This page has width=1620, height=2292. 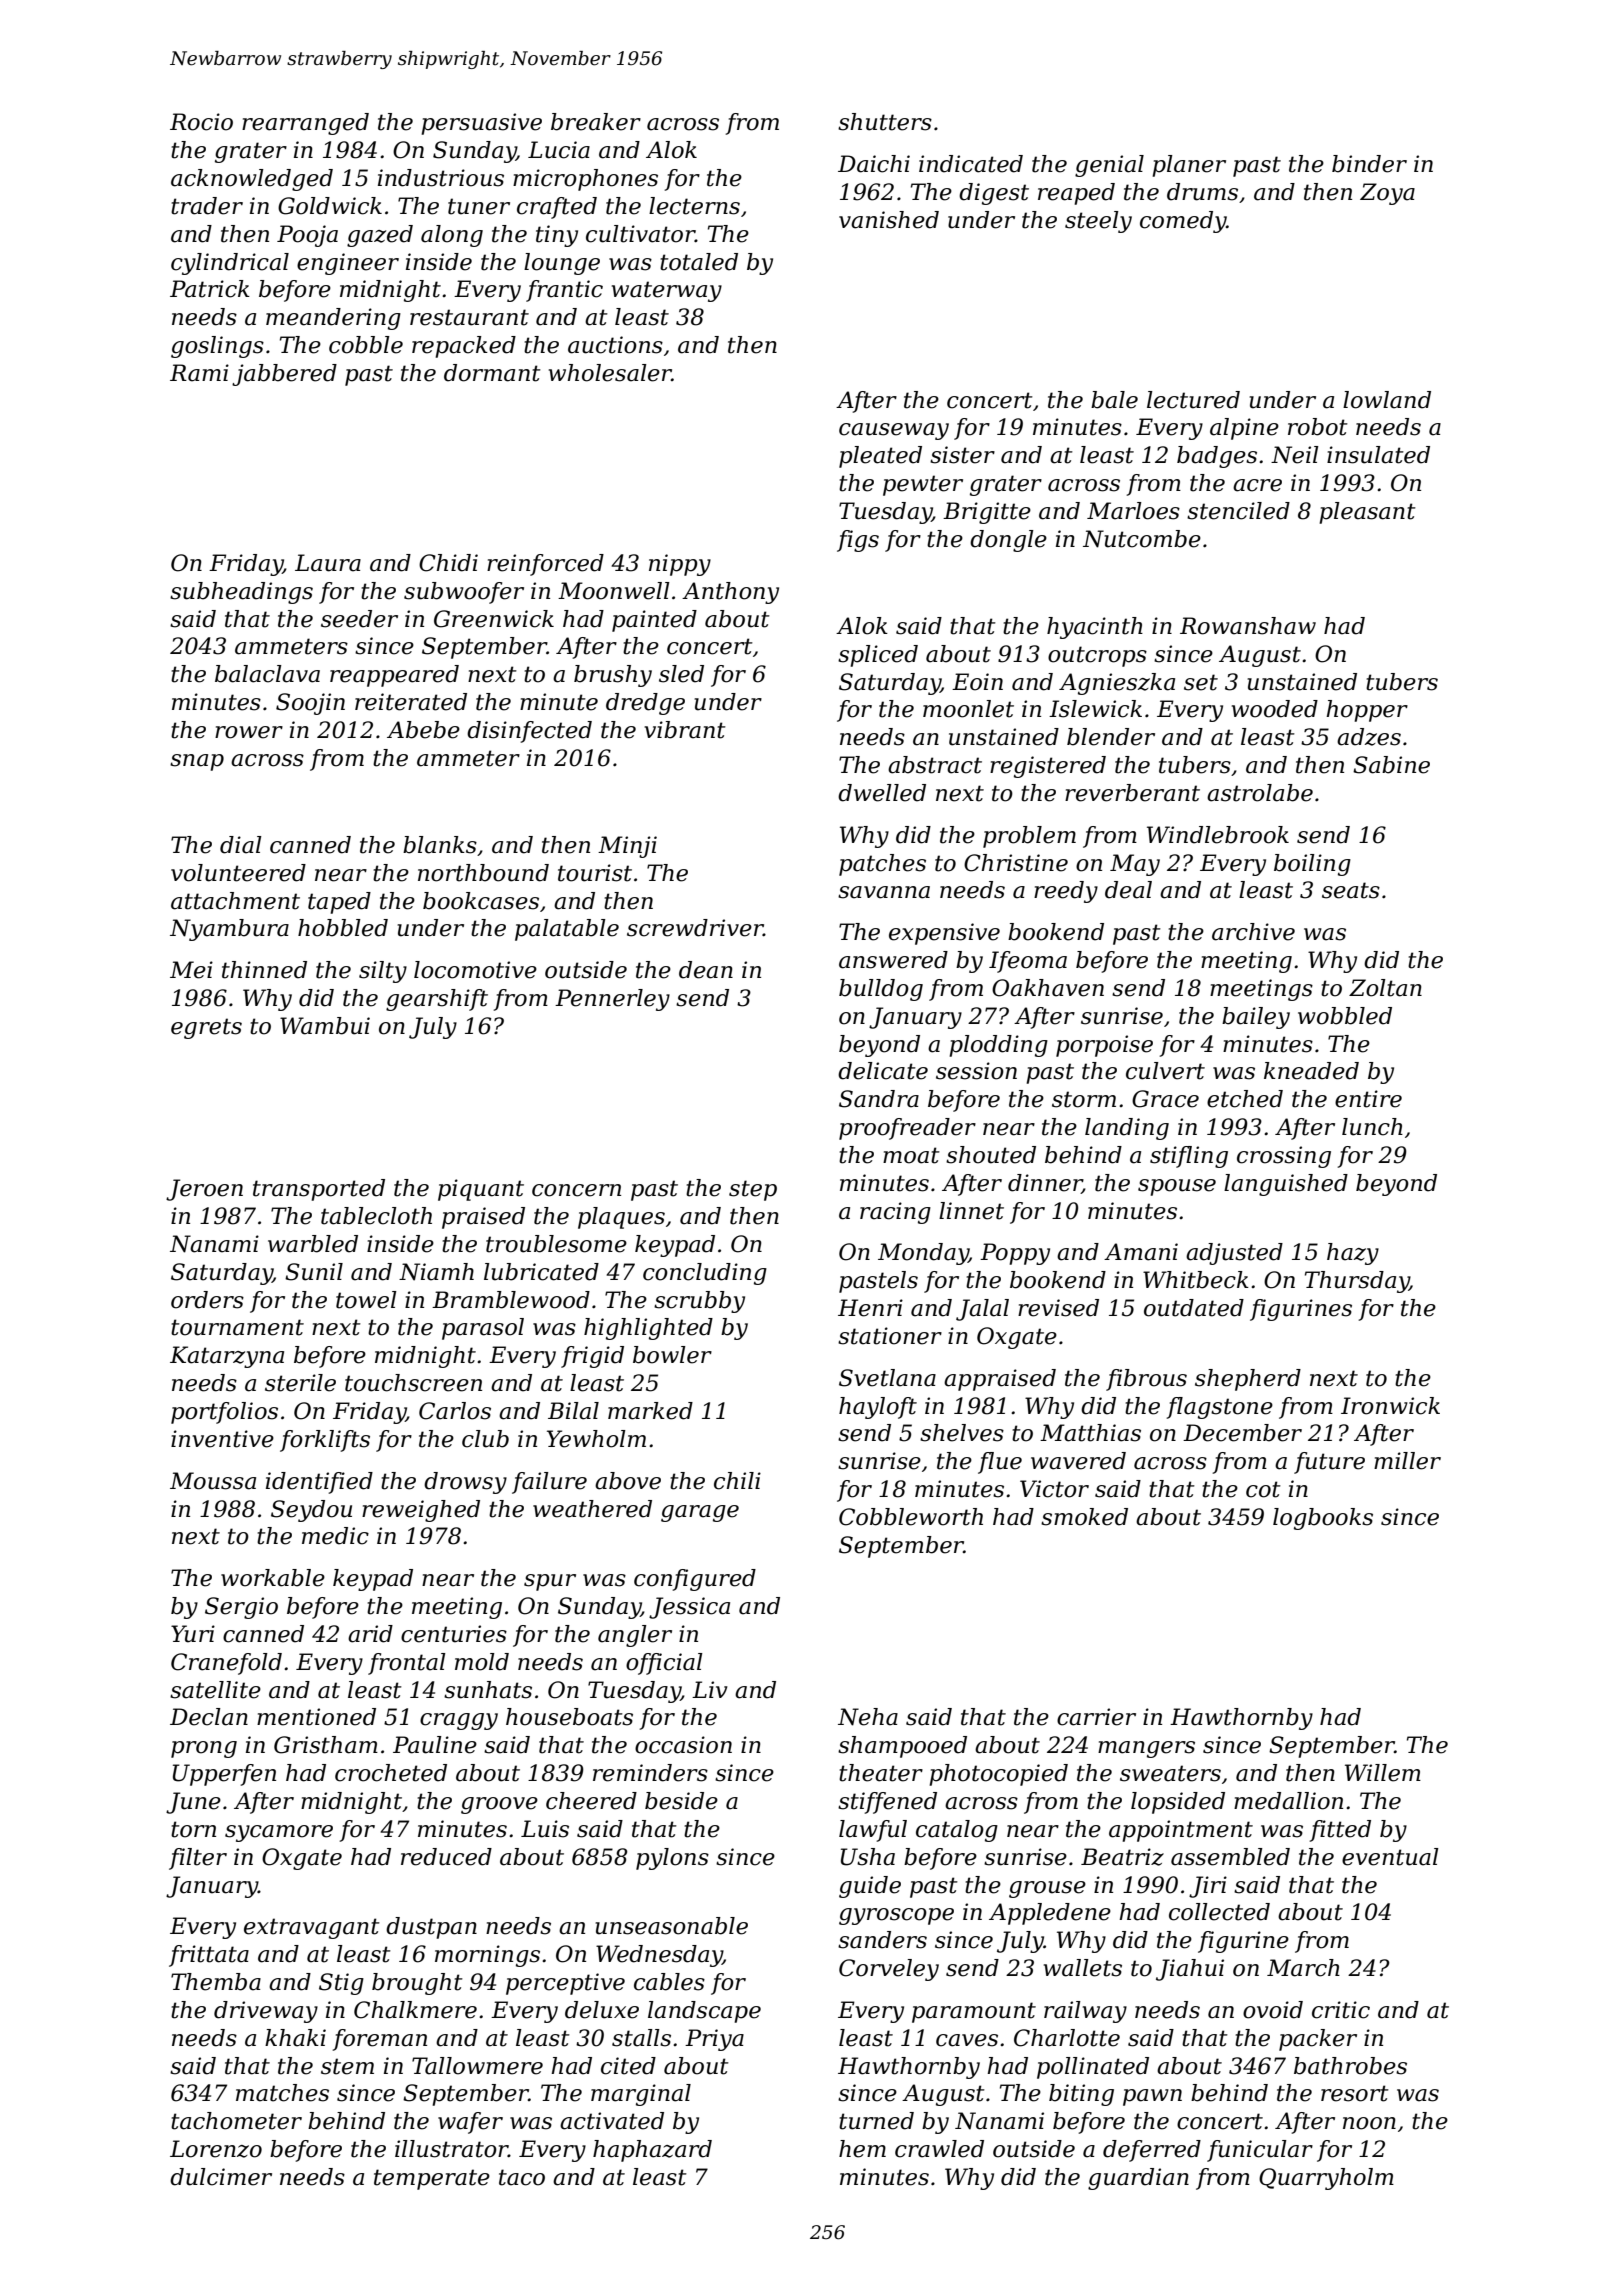 I want to click on repacked, so click(x=464, y=347).
